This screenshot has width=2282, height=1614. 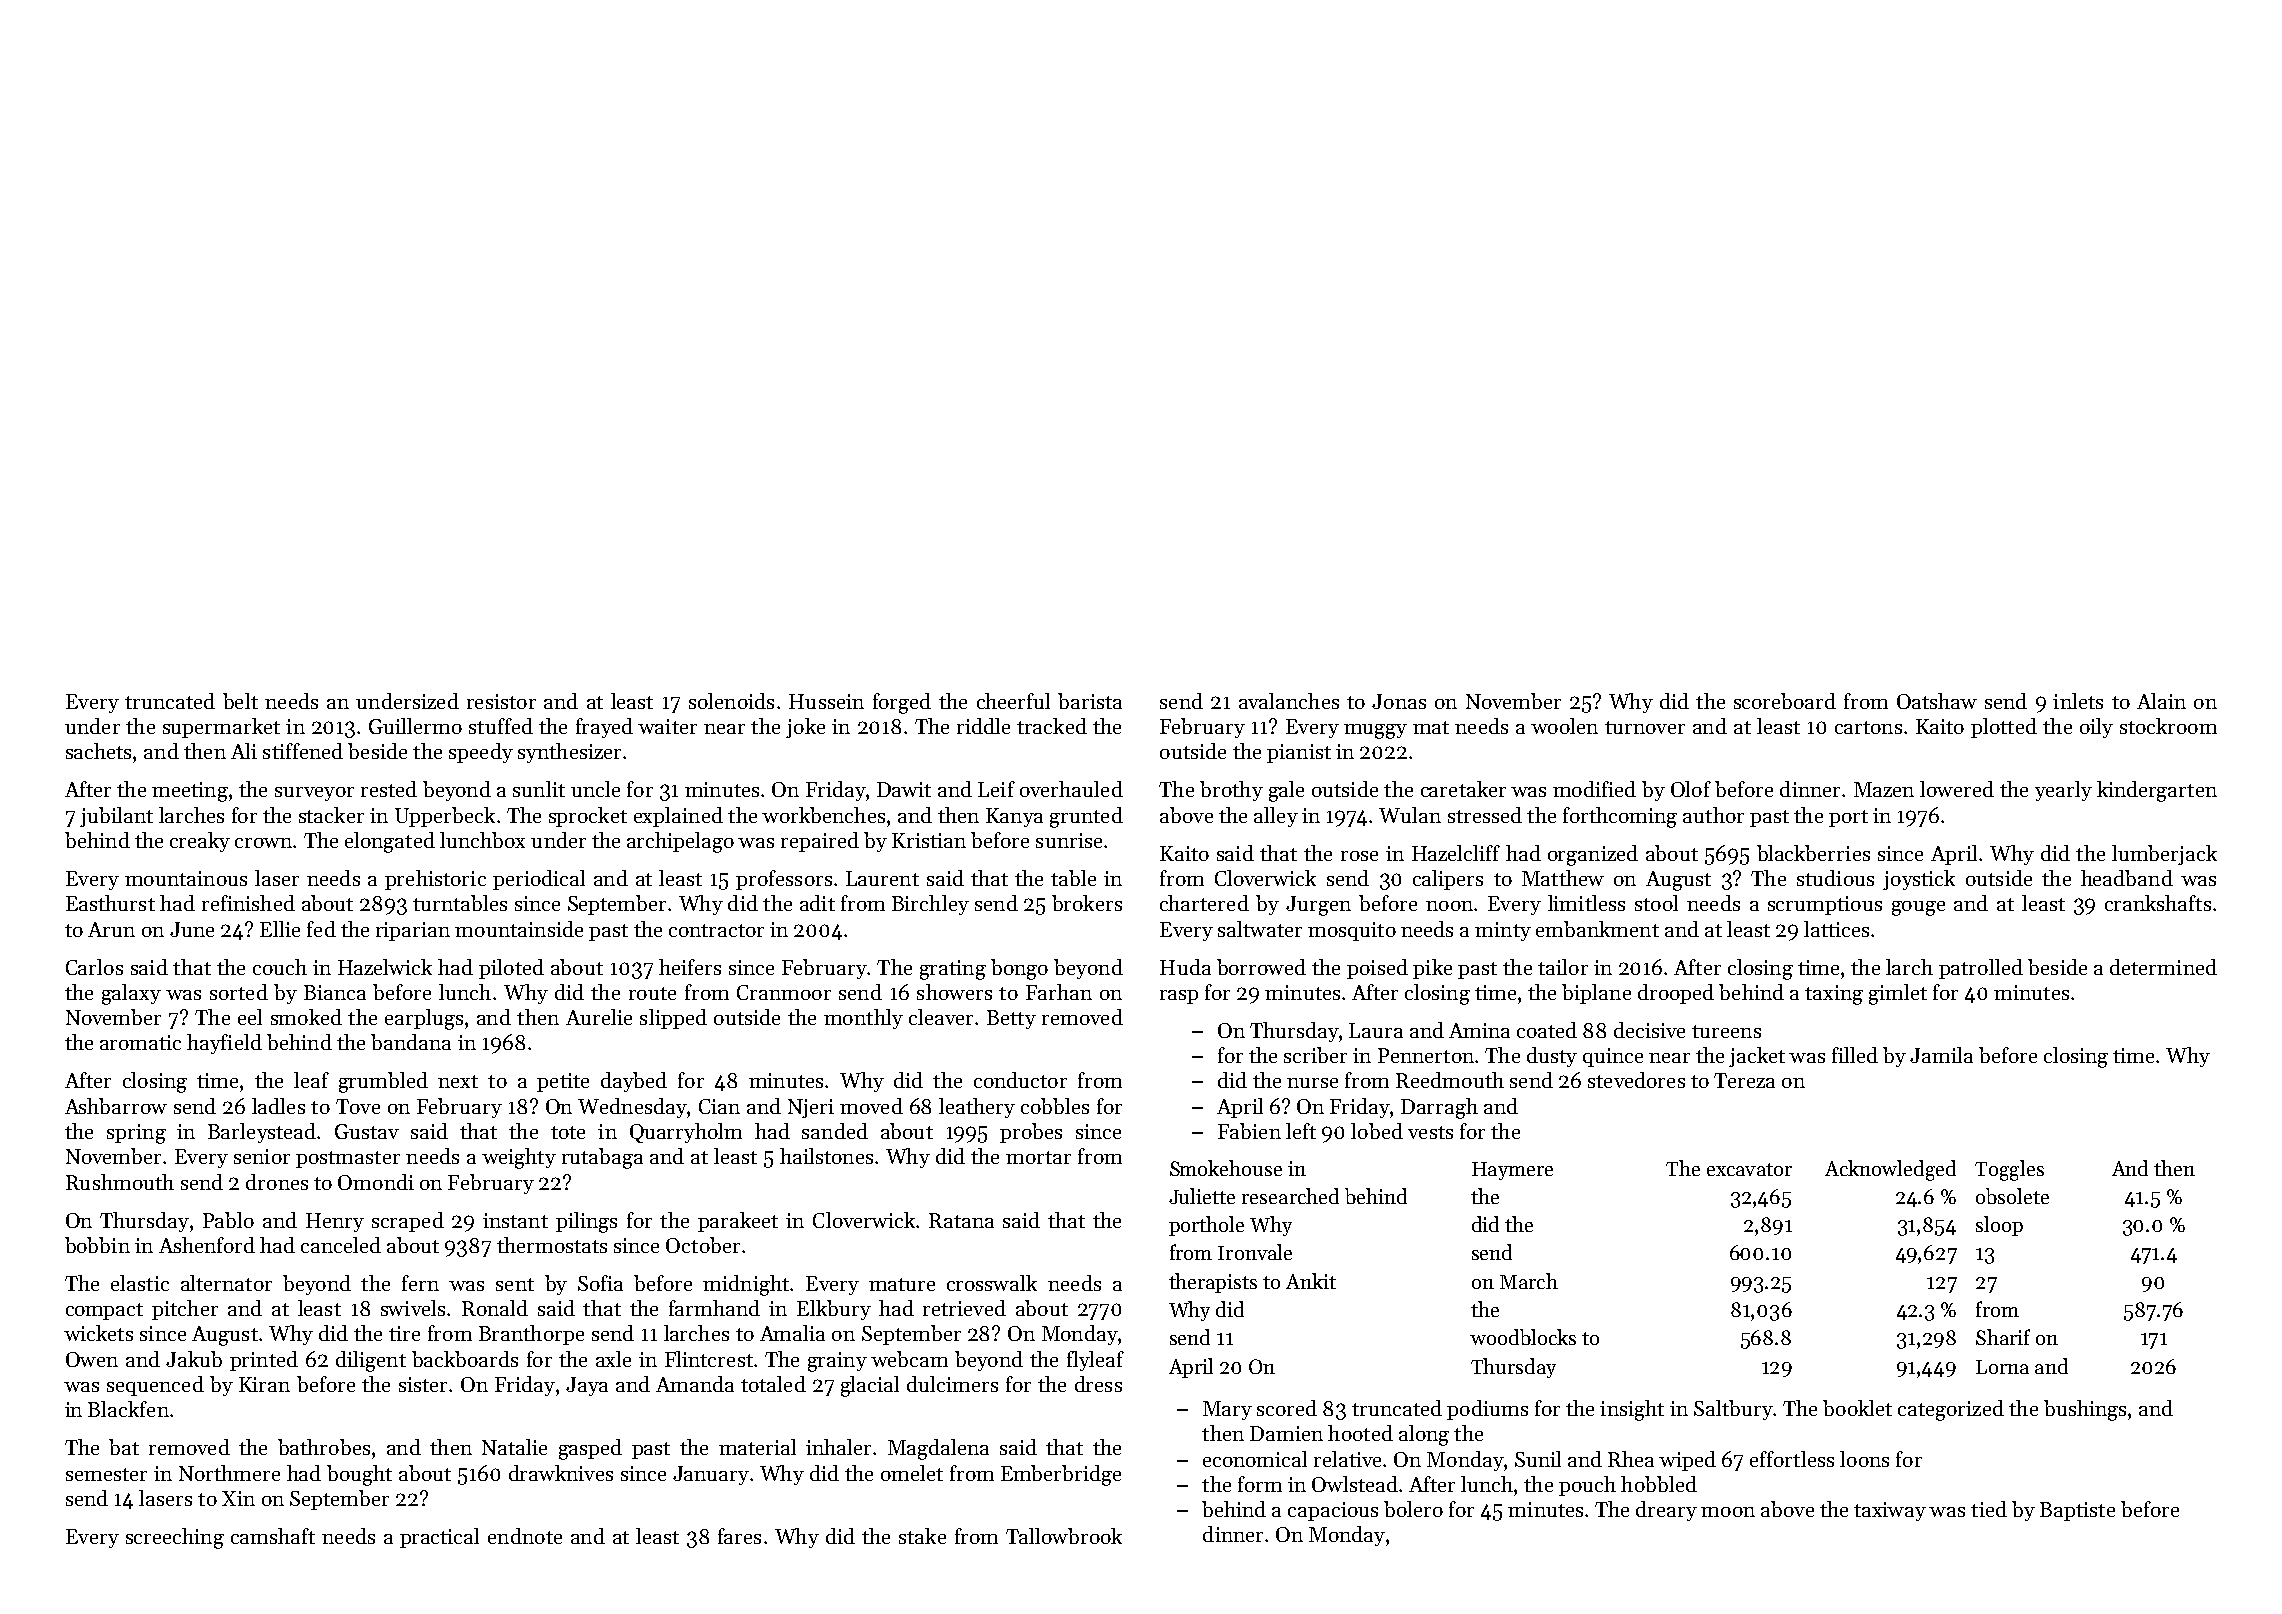 I want to click on Jaya, so click(x=587, y=1386).
